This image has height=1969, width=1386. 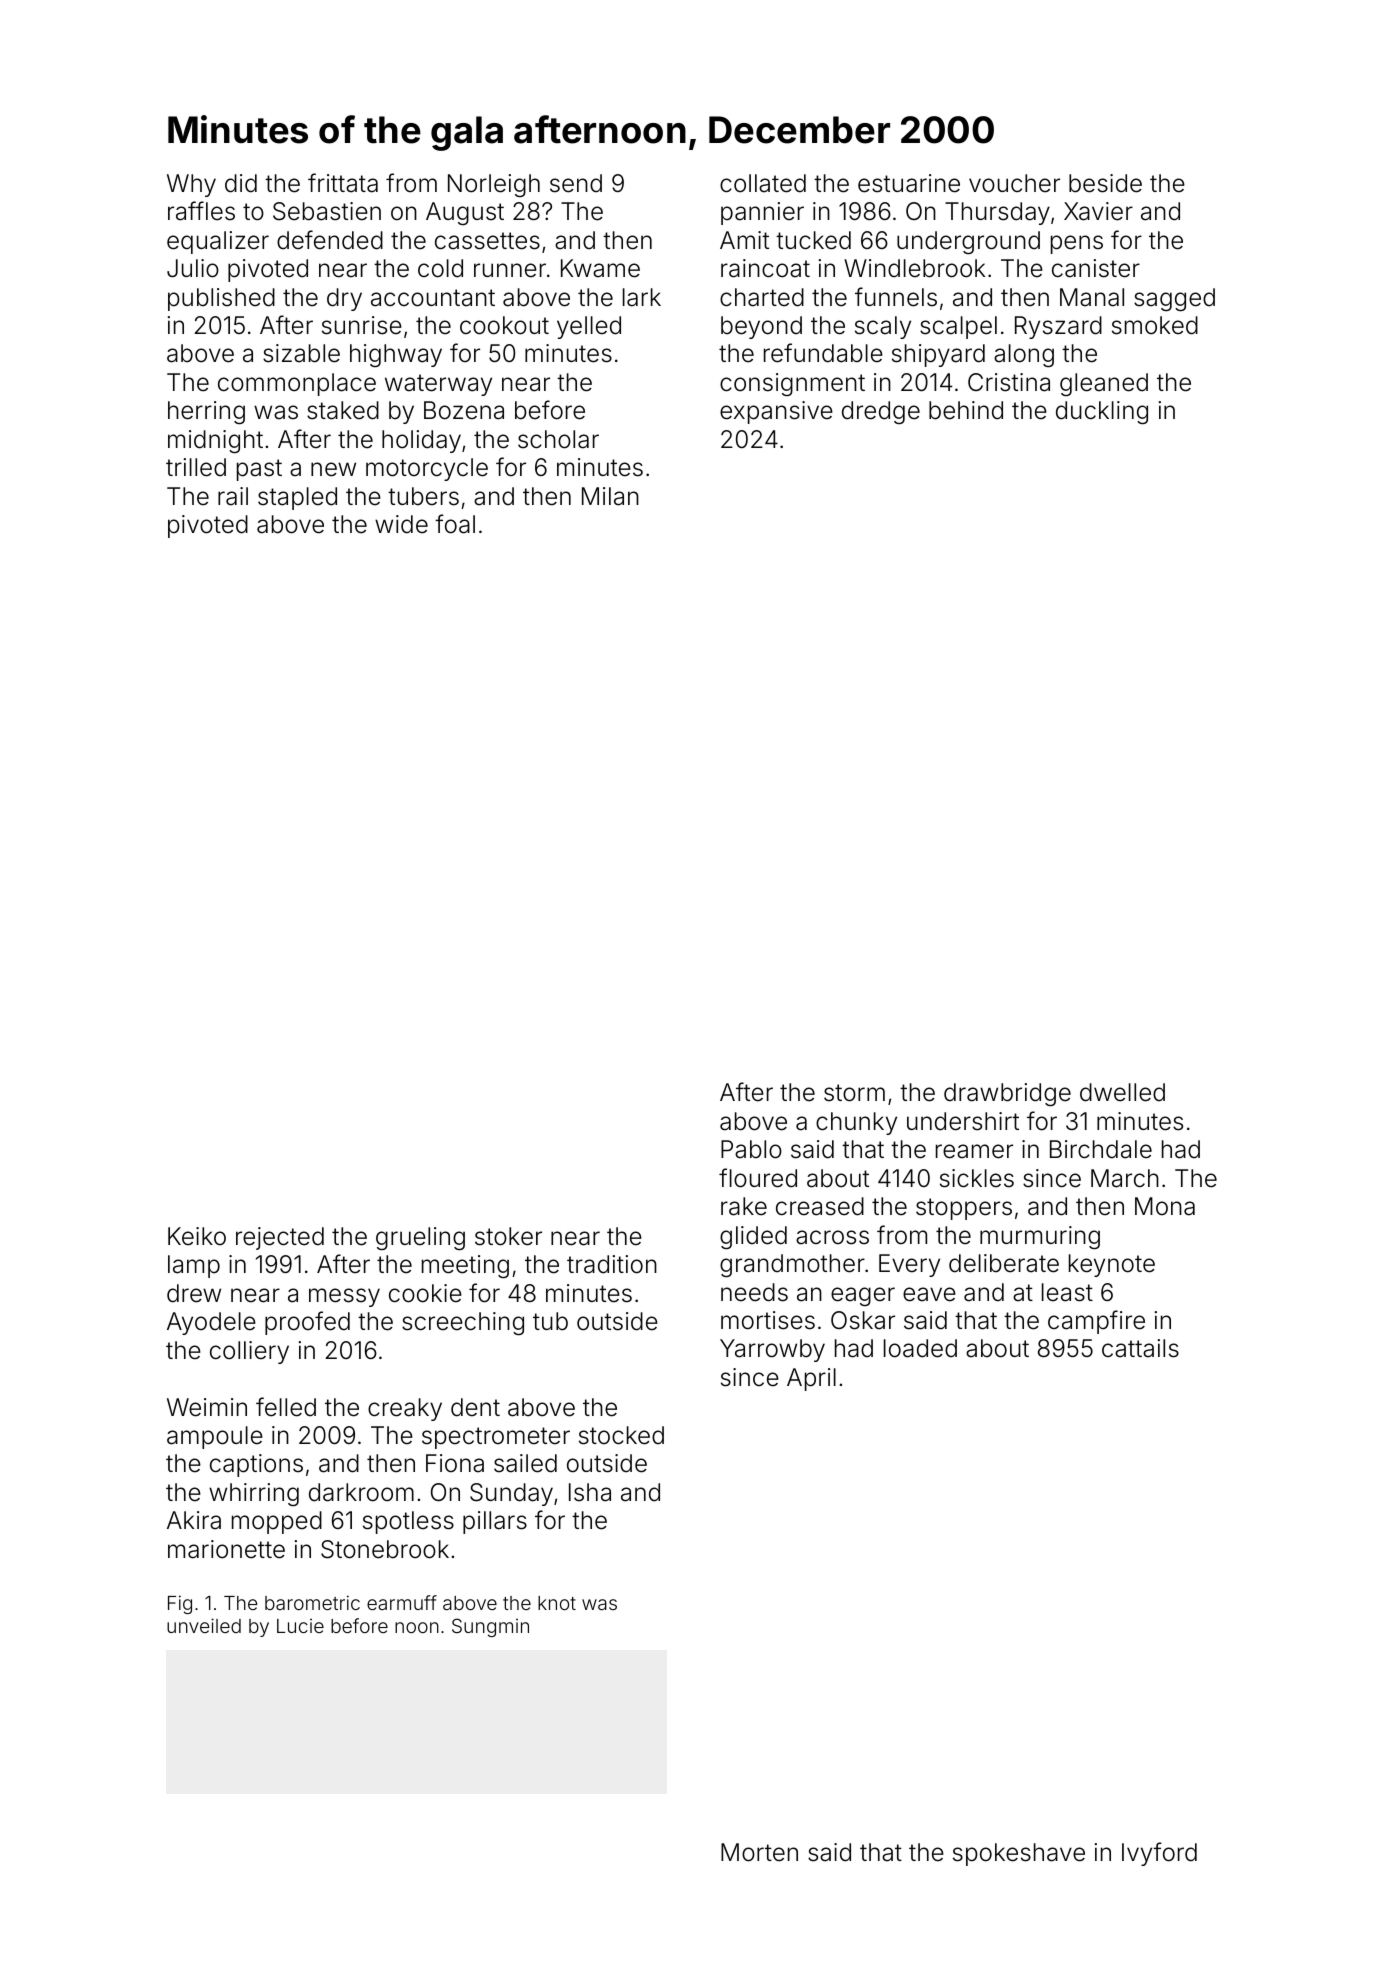 What do you see at coordinates (427, 469) in the image?
I see `motorcycle` at bounding box center [427, 469].
